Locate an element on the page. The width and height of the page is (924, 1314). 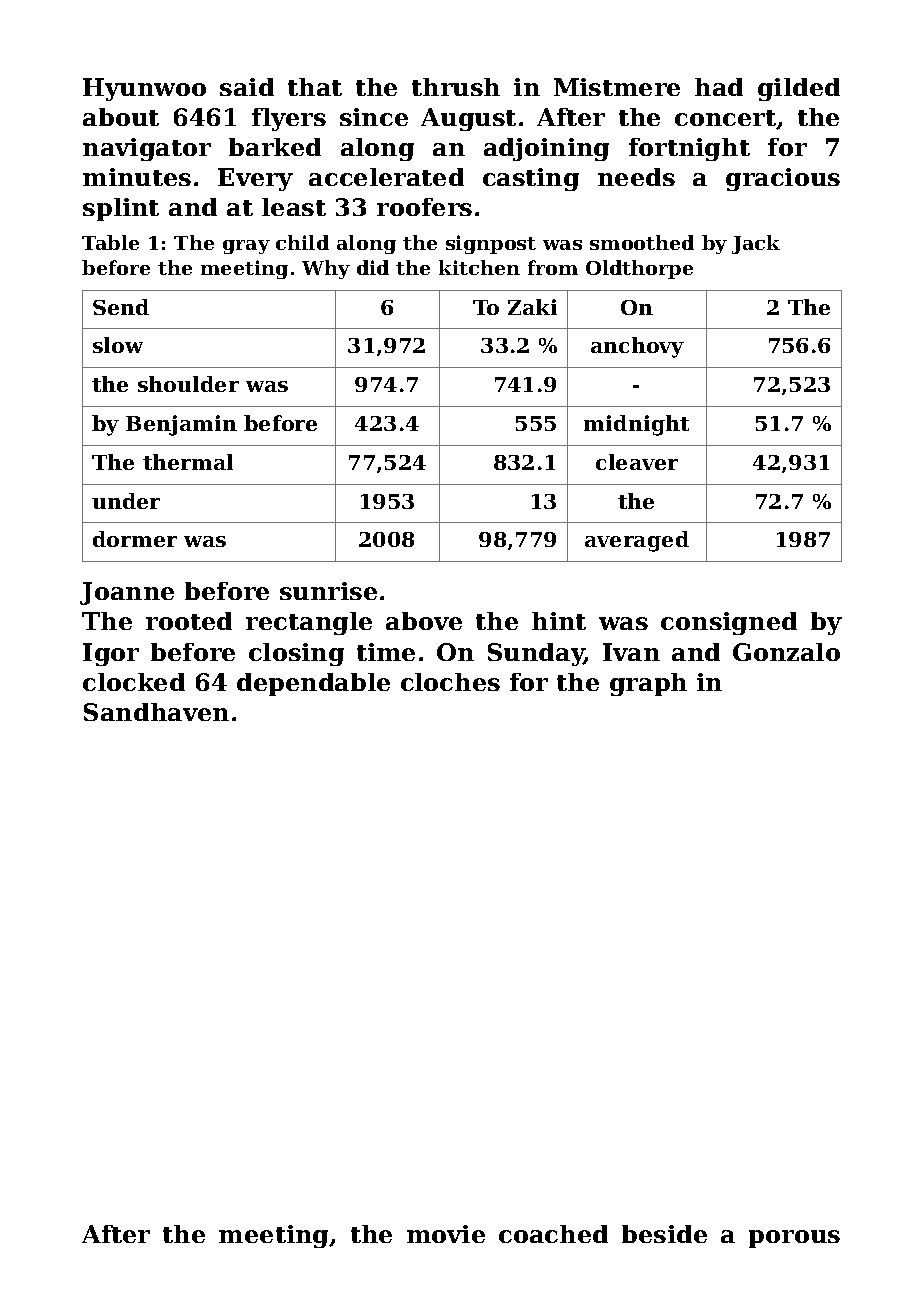
thrush is located at coordinates (456, 87).
